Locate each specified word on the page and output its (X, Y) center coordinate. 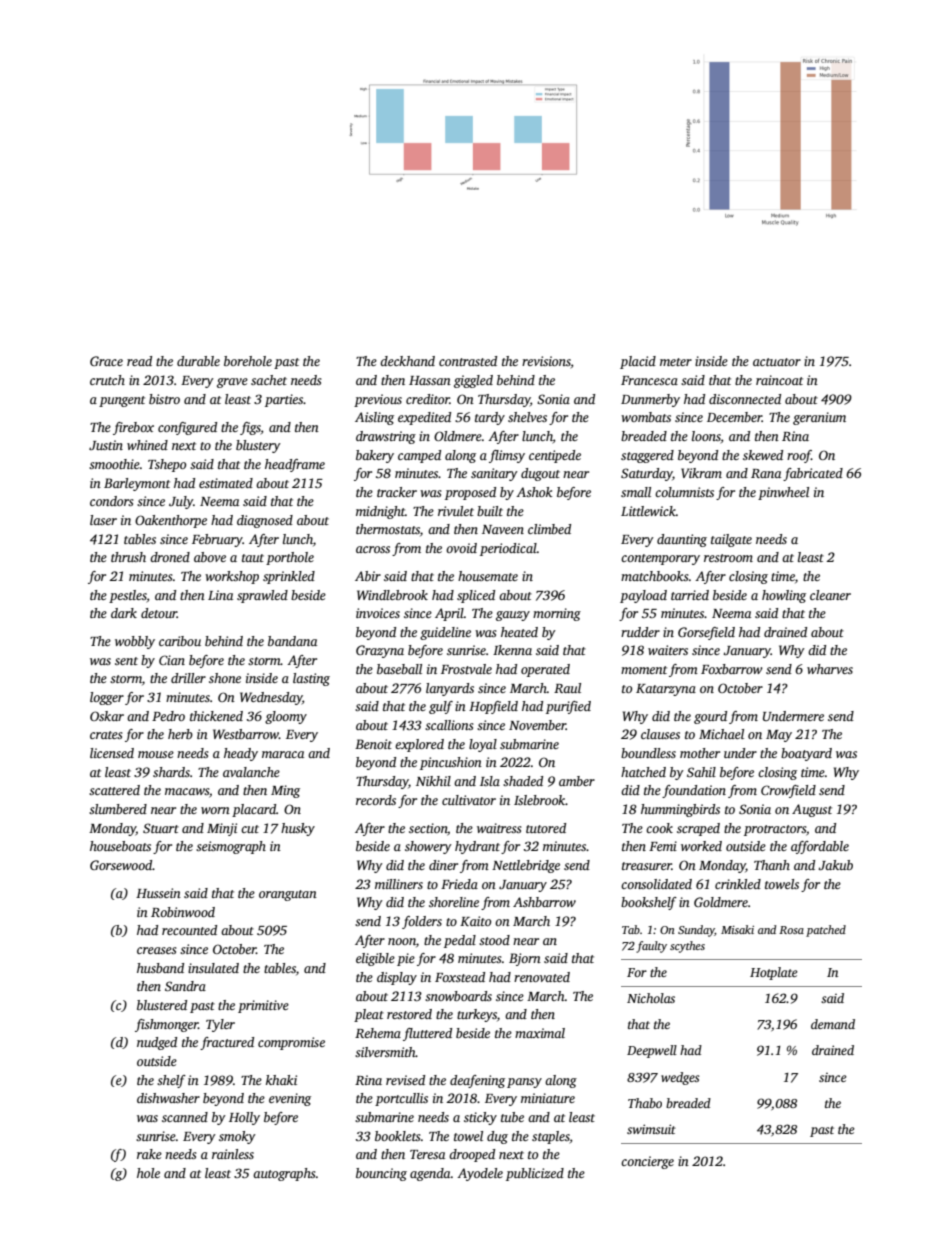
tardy (490, 418)
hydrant (477, 847)
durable (198, 361)
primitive (263, 1006)
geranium (819, 418)
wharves (830, 669)
